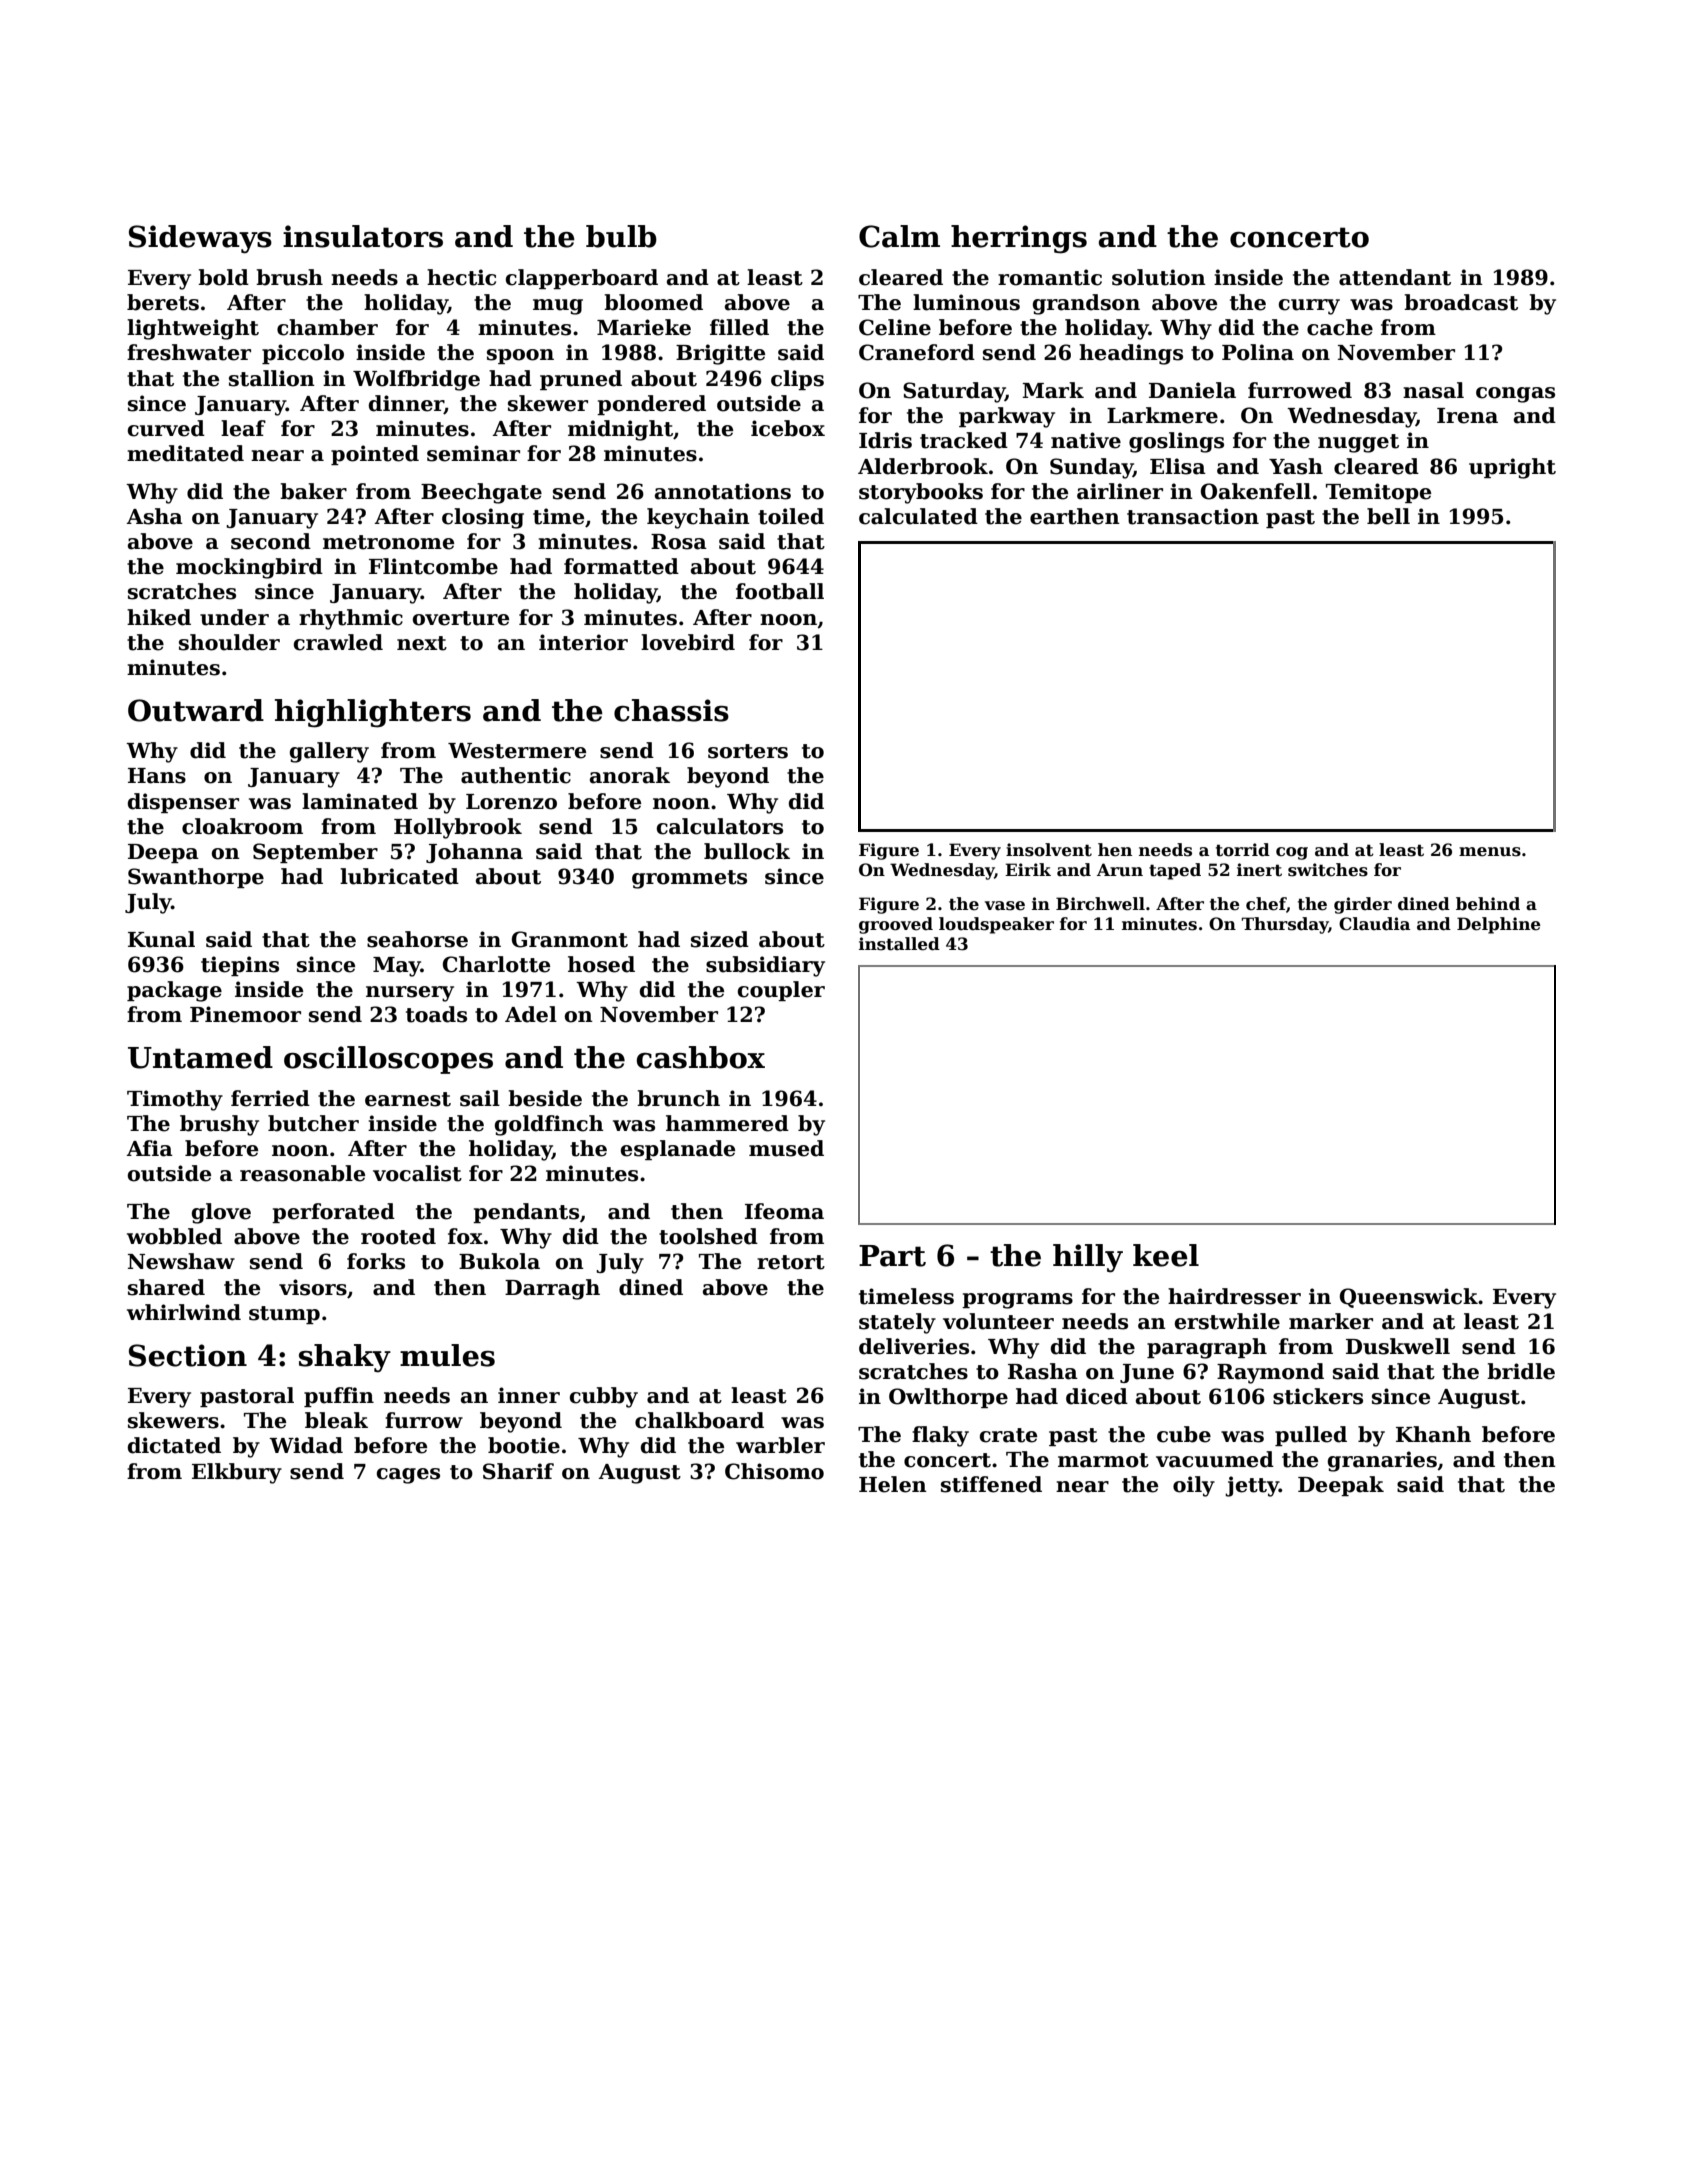 This image has height=2178, width=1683. I want to click on hectic, so click(461, 277).
